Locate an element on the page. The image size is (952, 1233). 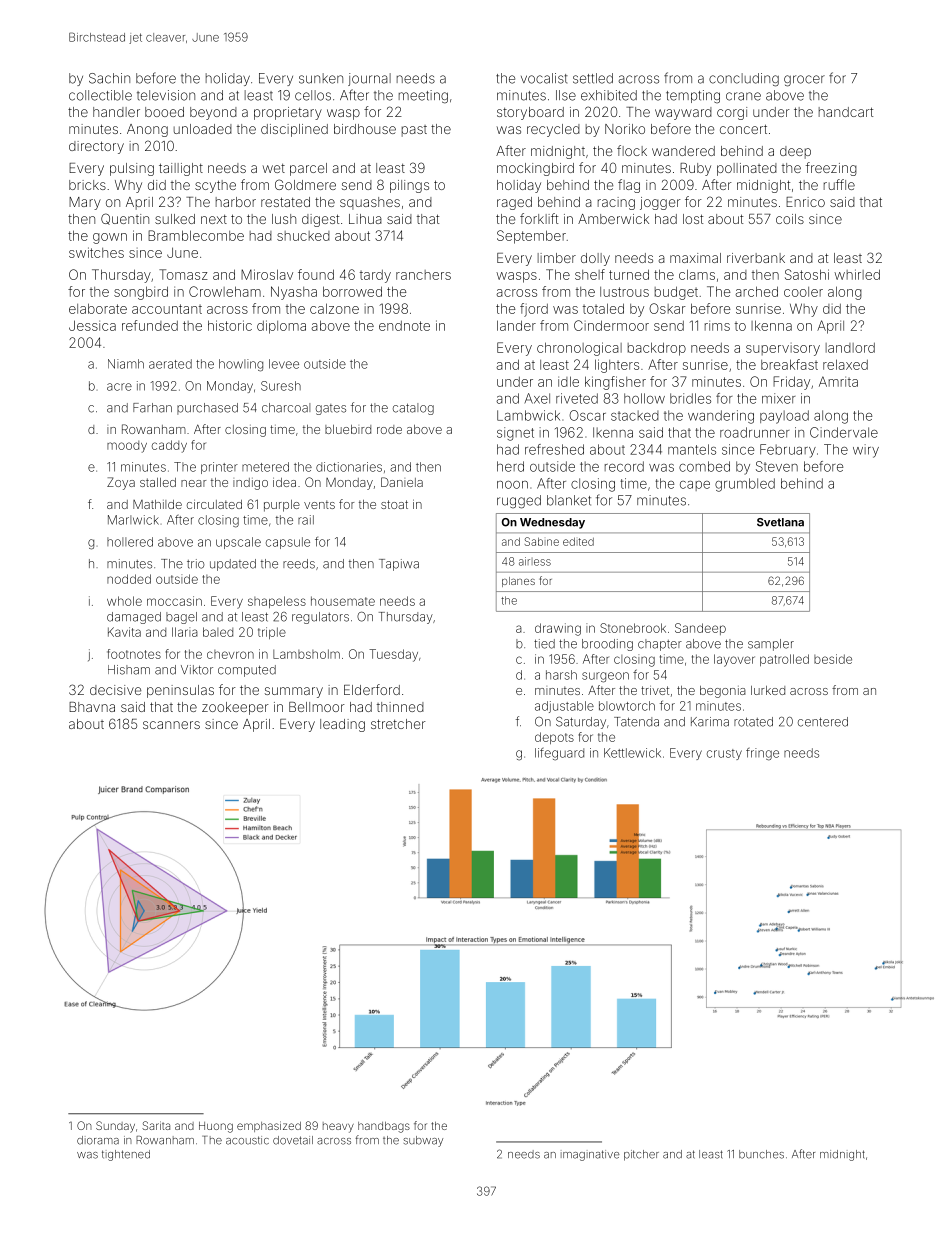
stoat is located at coordinates (394, 504).
